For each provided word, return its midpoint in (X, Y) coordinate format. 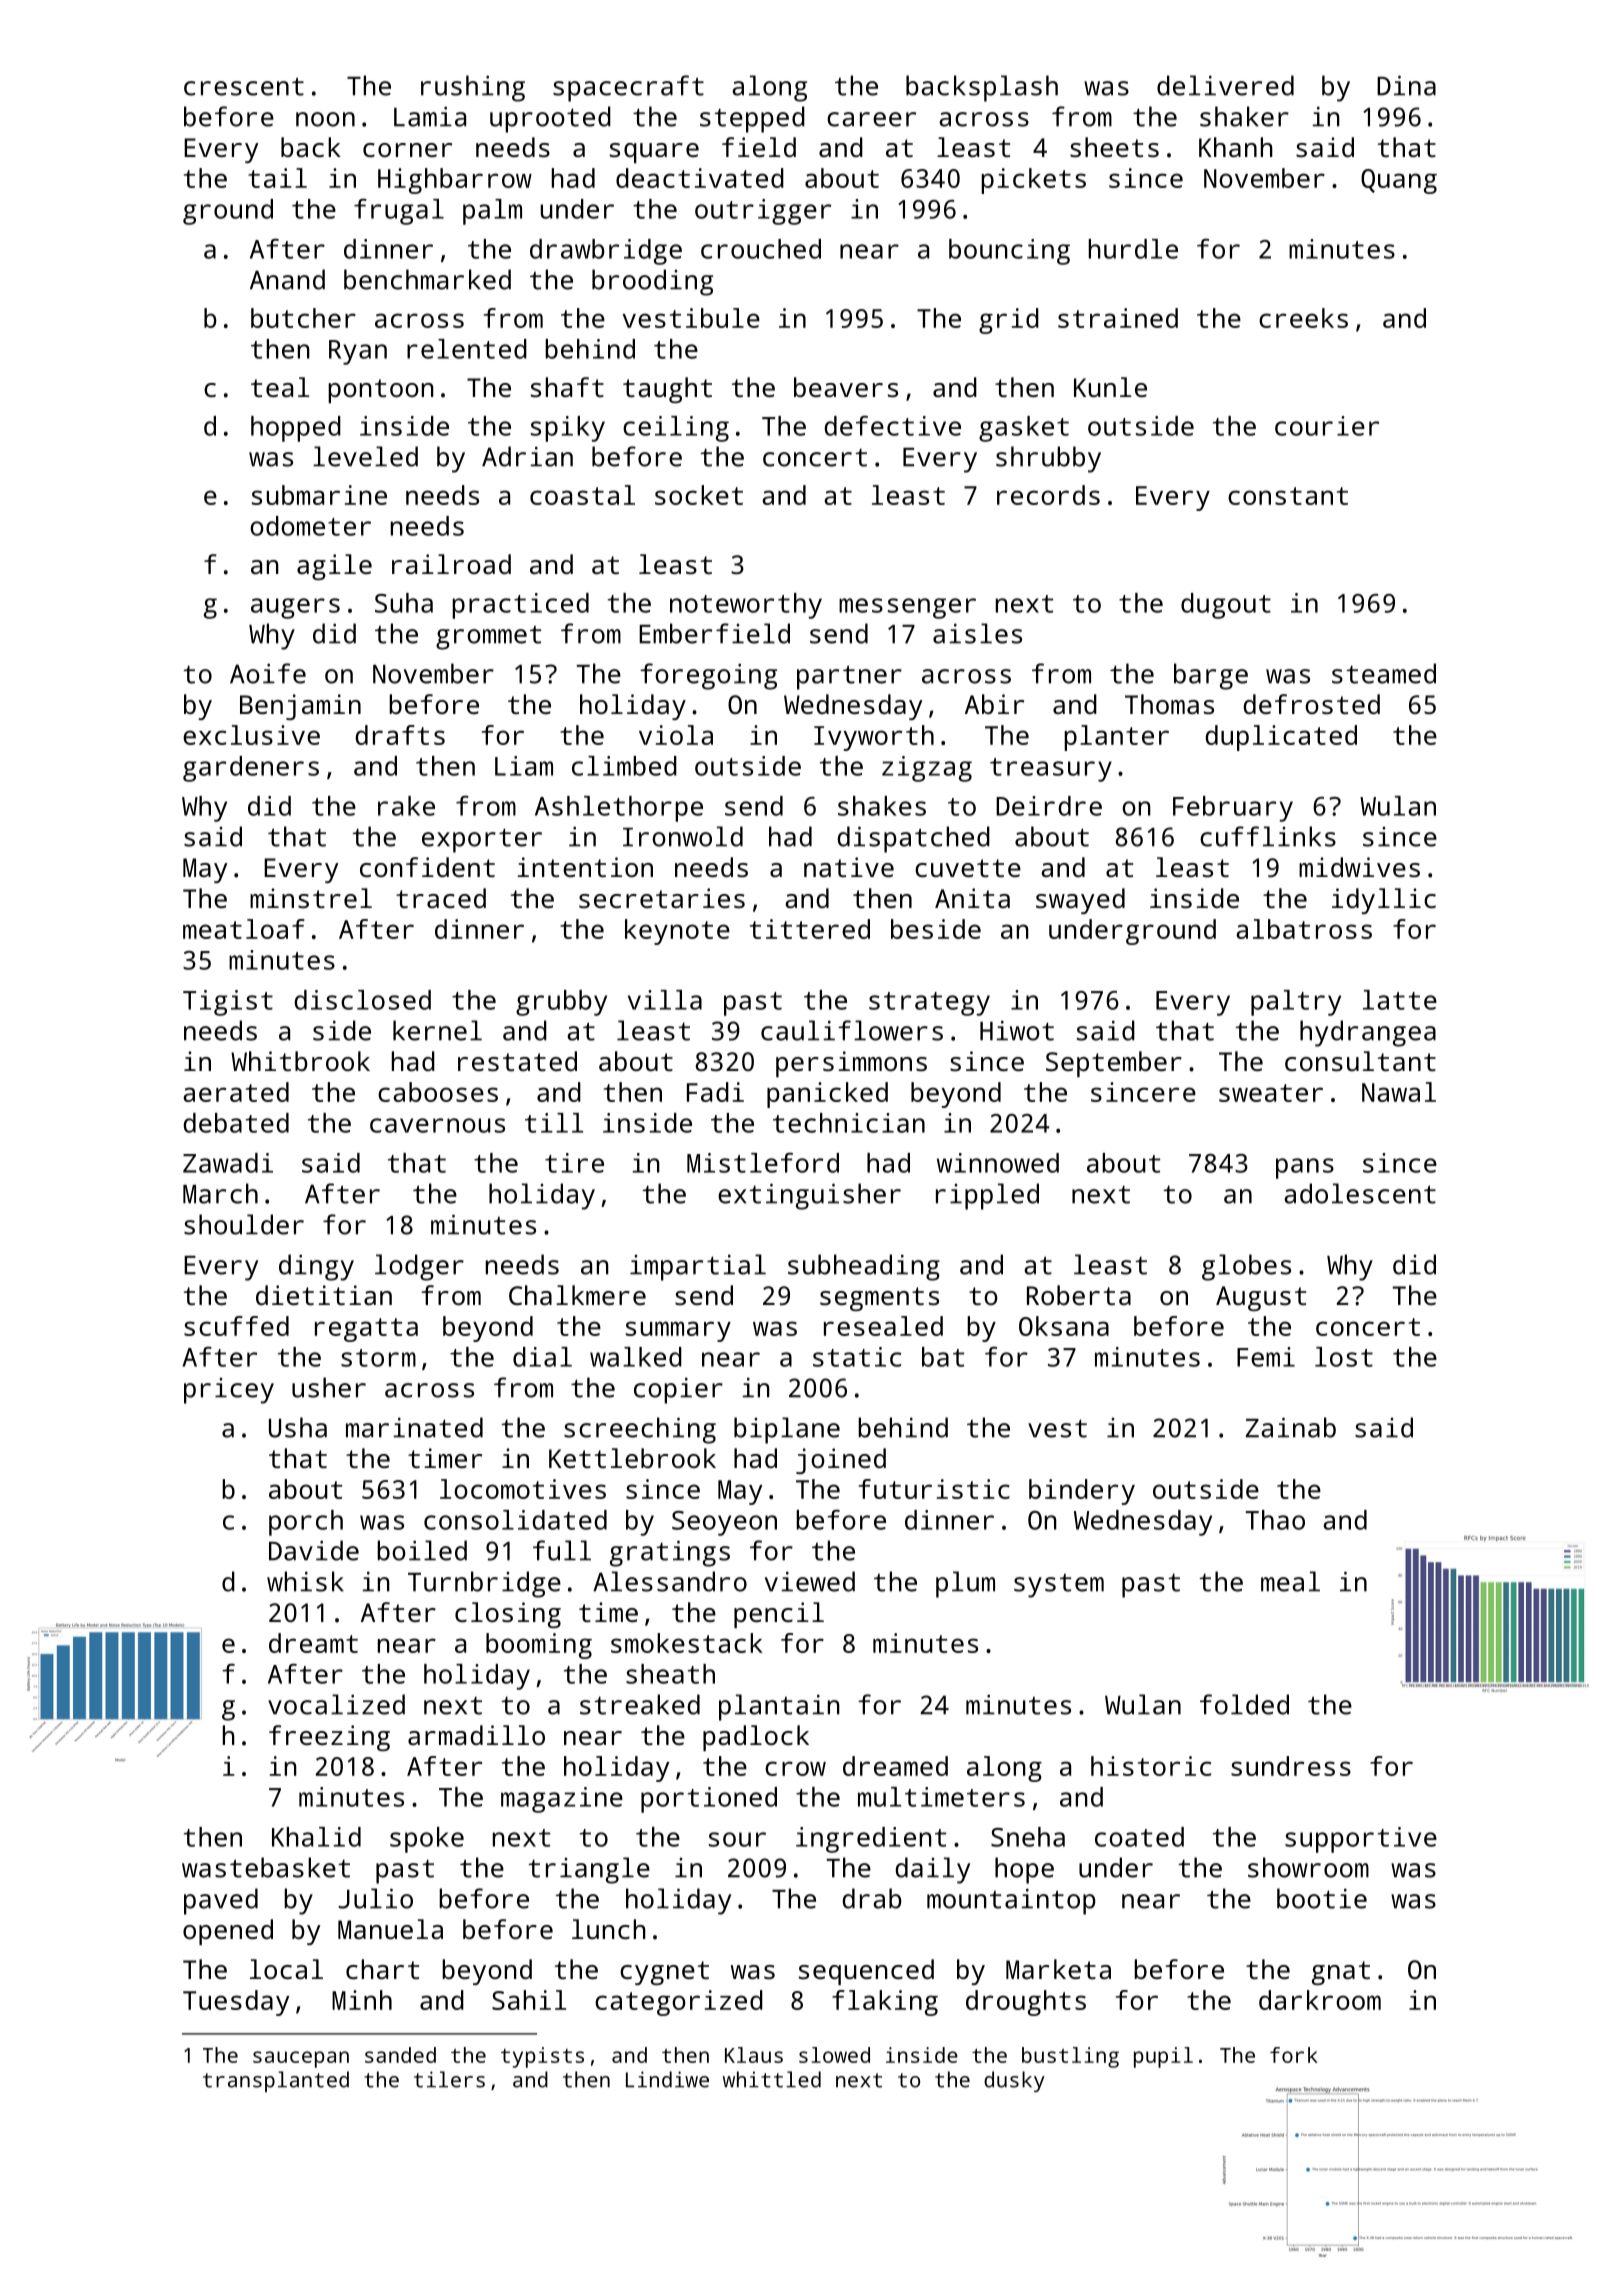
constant (1288, 496)
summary (678, 1331)
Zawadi (228, 1163)
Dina (1406, 85)
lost (1344, 1357)
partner (849, 677)
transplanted (276, 2081)
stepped (752, 119)
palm (492, 212)
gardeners (251, 769)
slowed (834, 2055)
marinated (414, 1427)
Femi (1266, 1357)
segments (879, 1299)
